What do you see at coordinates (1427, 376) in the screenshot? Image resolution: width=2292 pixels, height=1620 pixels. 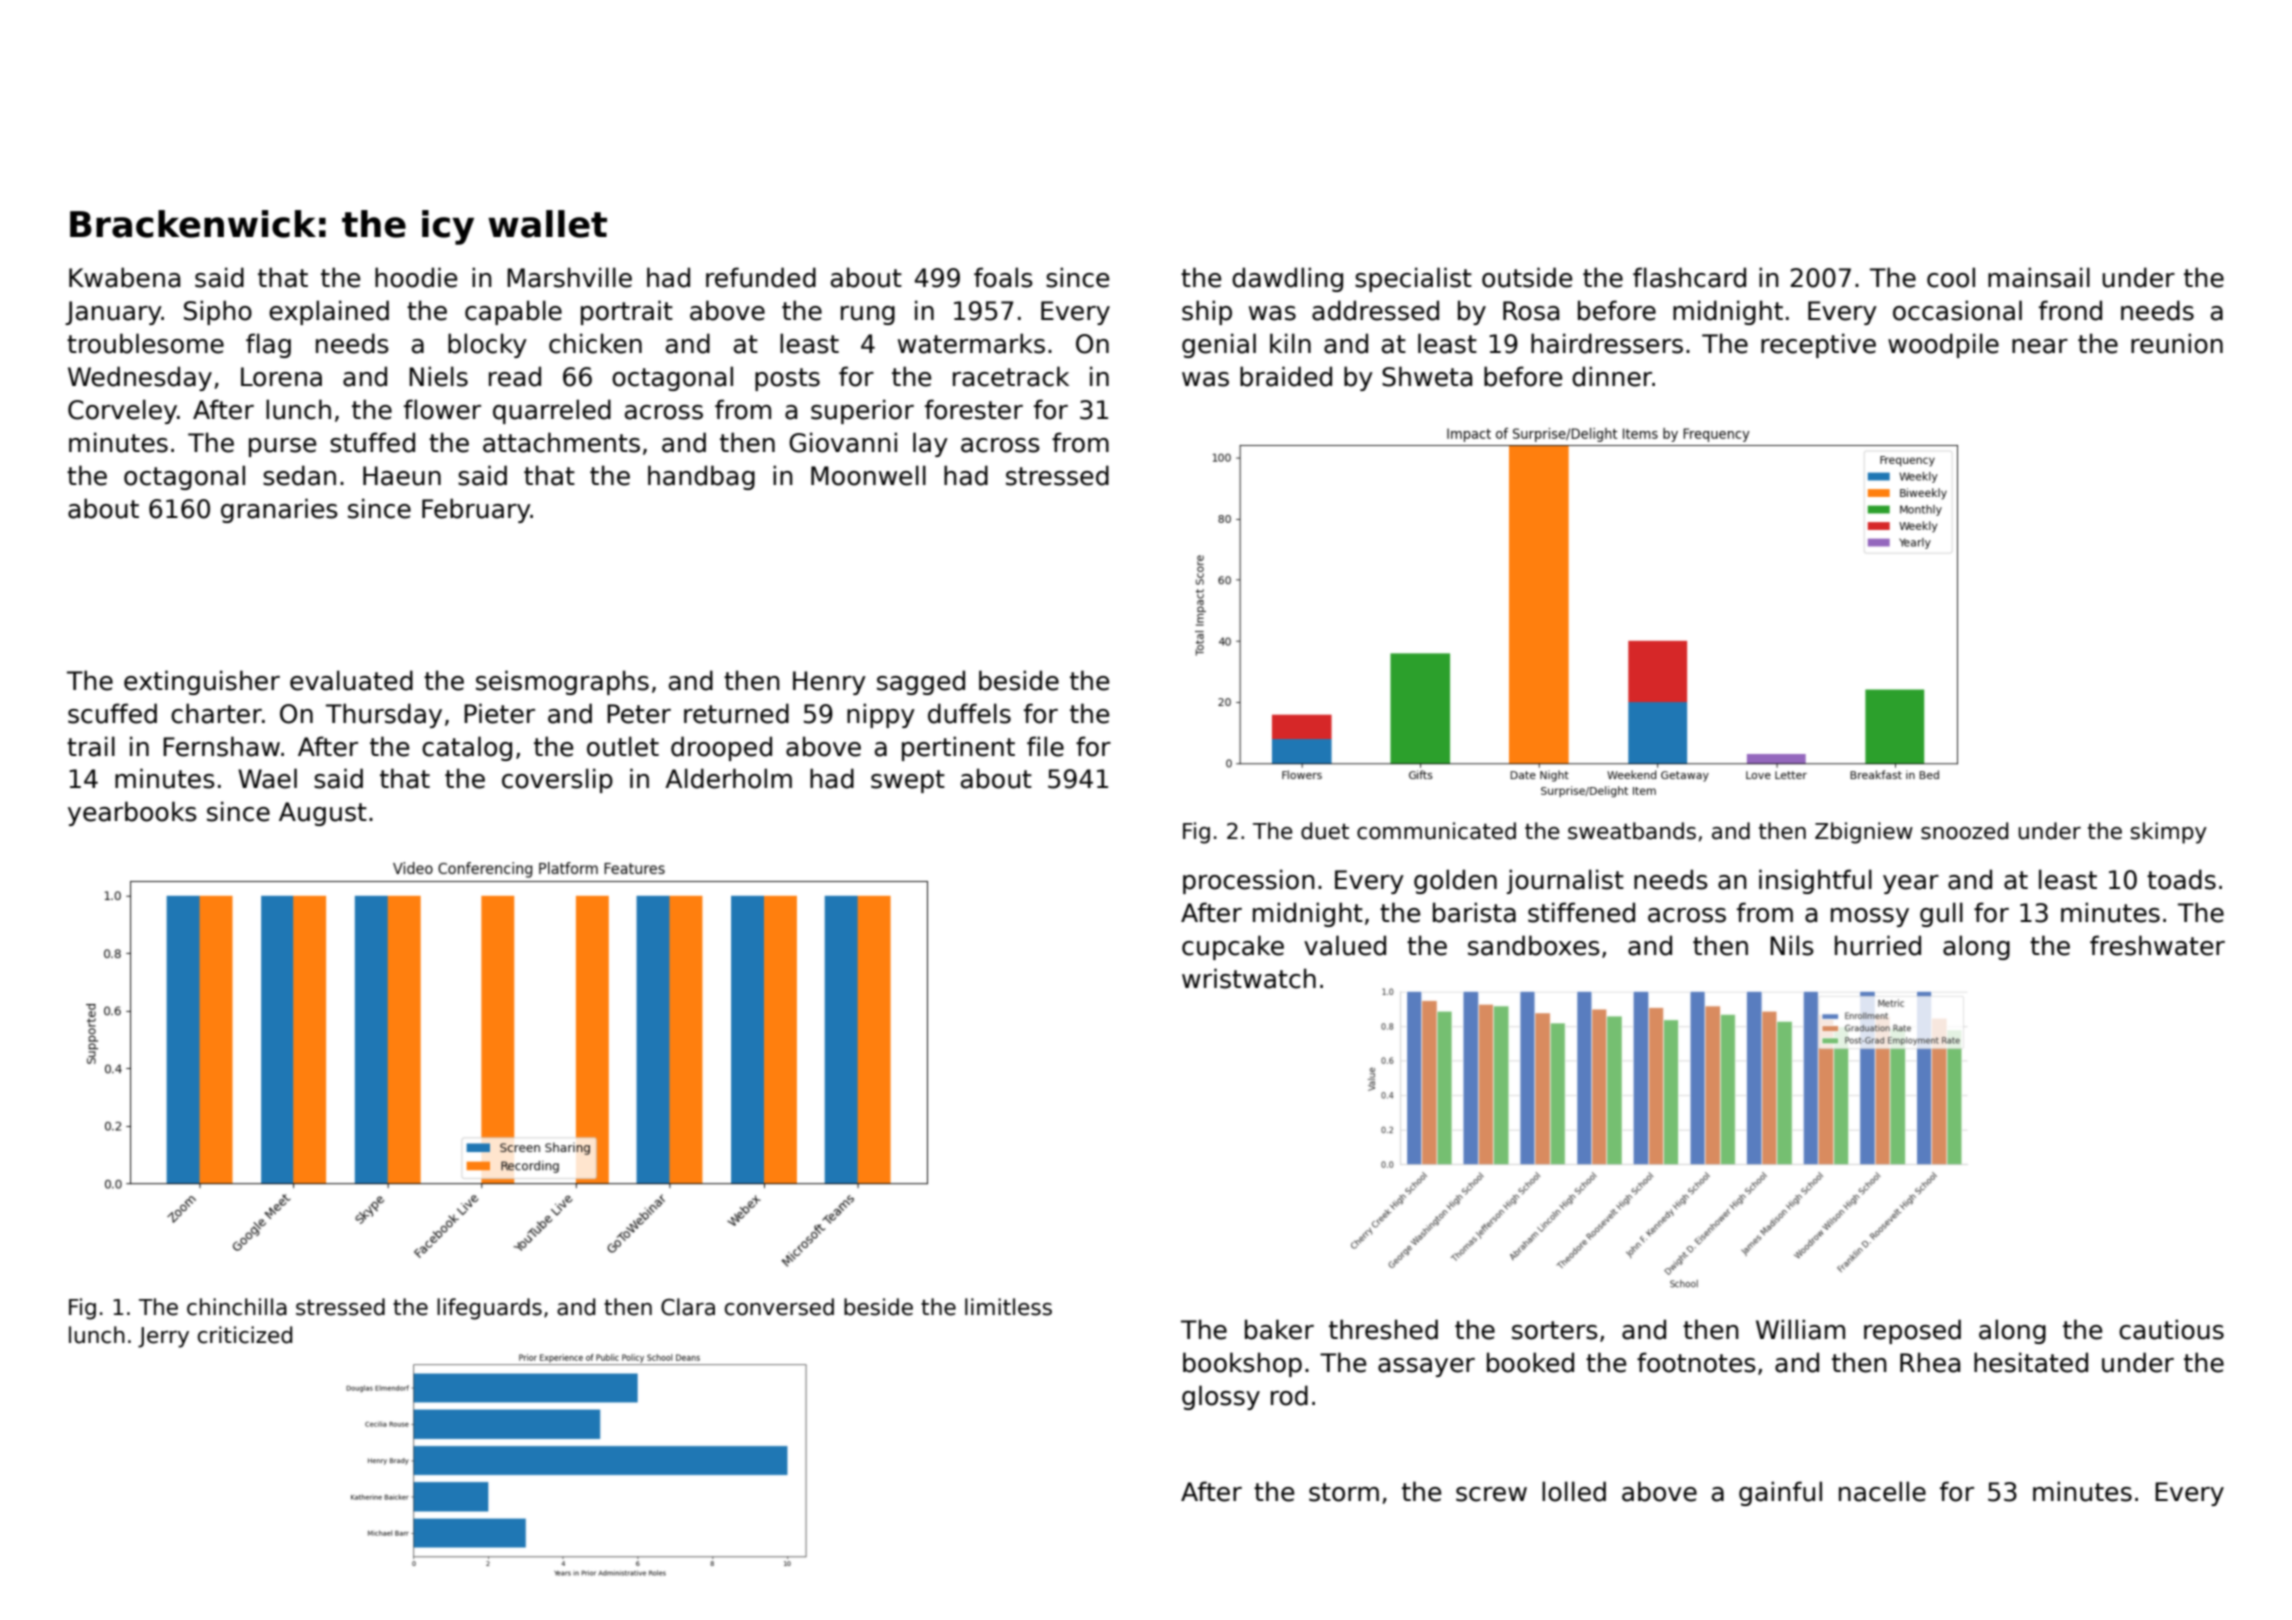 I see `Shweta` at bounding box center [1427, 376].
